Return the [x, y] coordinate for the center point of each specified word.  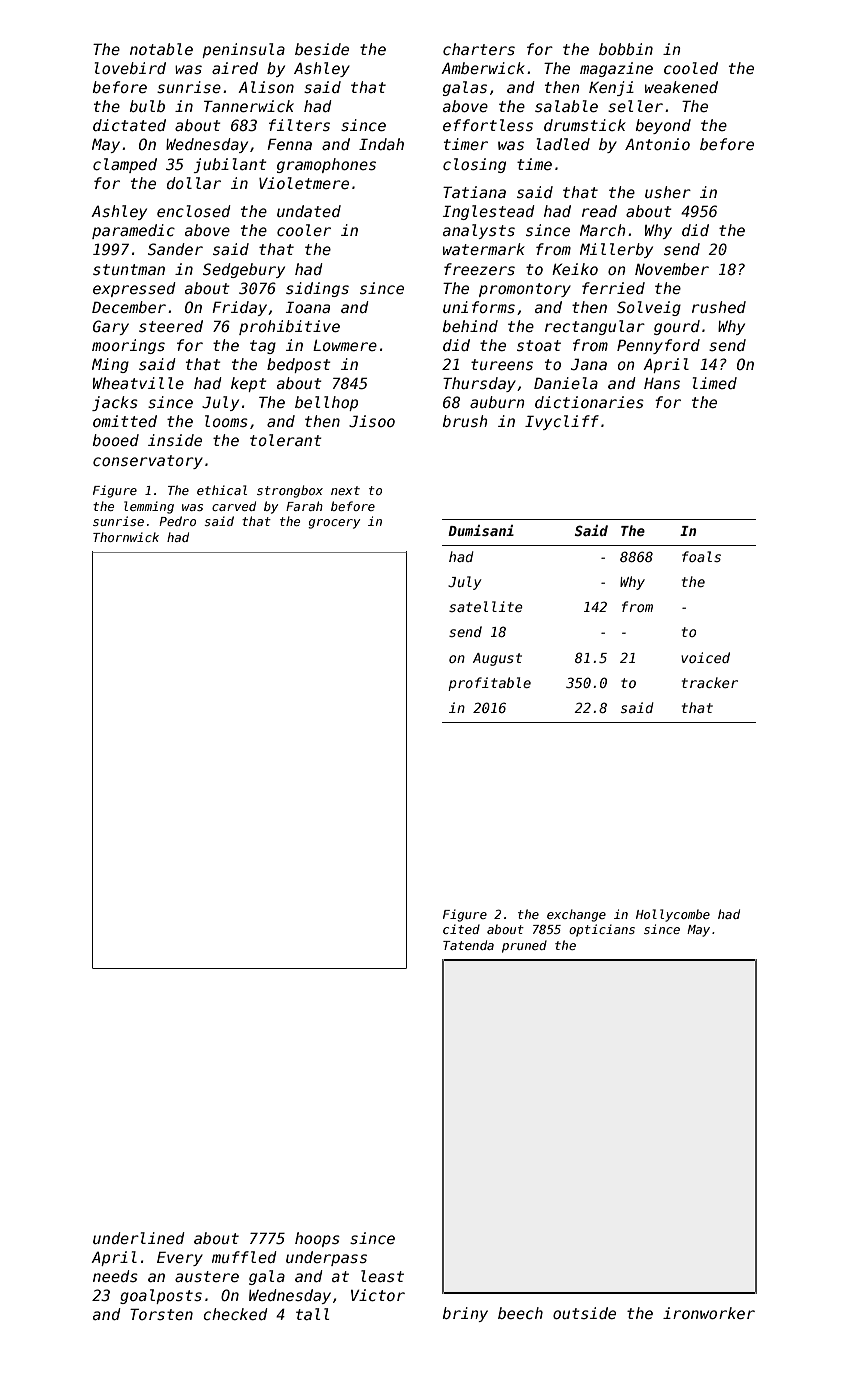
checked [235, 1314]
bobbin [626, 49]
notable [161, 49]
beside [322, 49]
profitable [489, 684]
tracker [710, 682]
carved [234, 506]
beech [520, 1313]
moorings [128, 346]
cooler [304, 230]
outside [584, 1313]
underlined [138, 1238]
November [672, 269]
